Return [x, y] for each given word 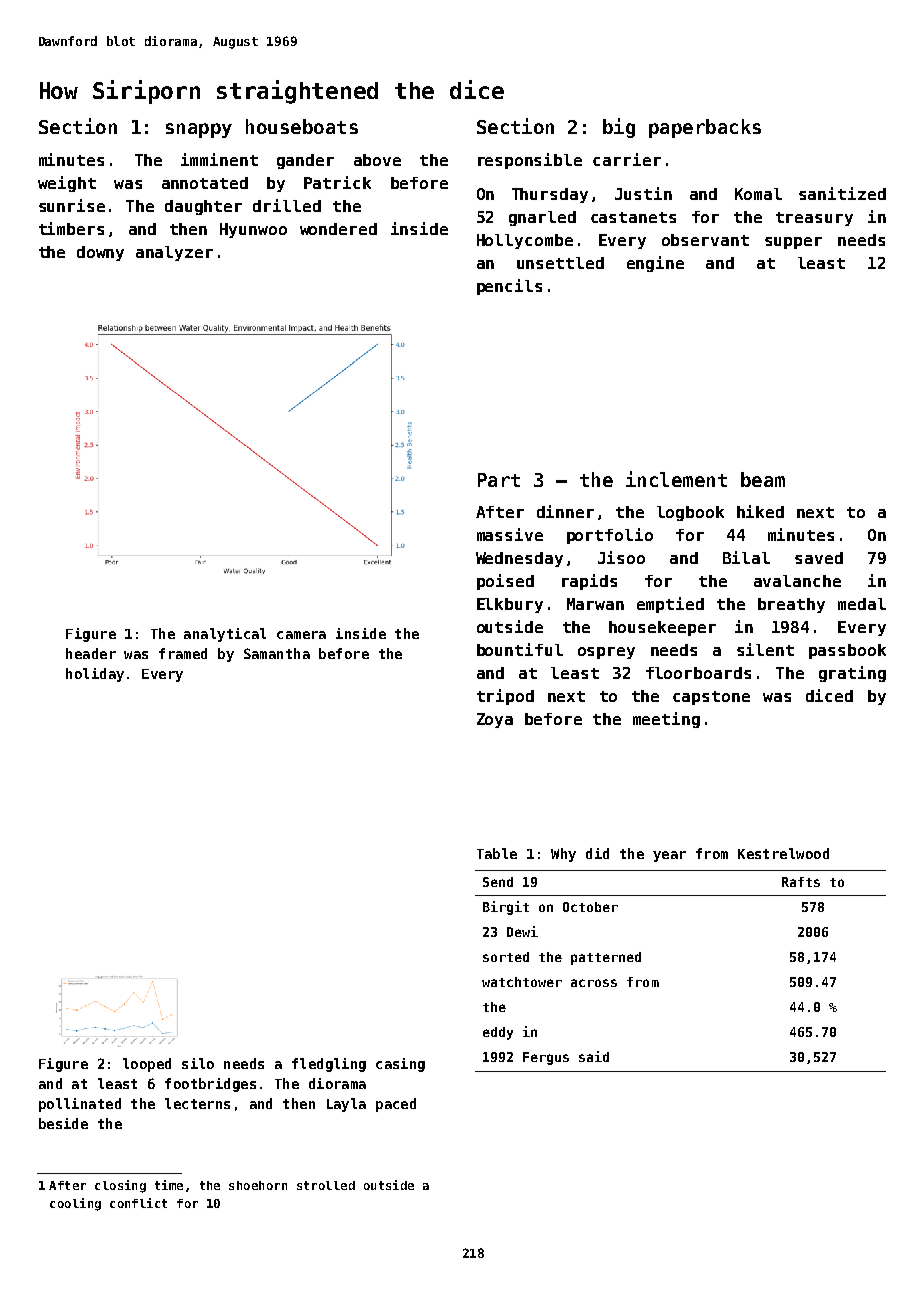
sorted [506, 957]
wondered [338, 229]
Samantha [277, 653]
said [594, 1056]
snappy [199, 130]
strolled [326, 1185]
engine [655, 264]
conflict [138, 1203]
